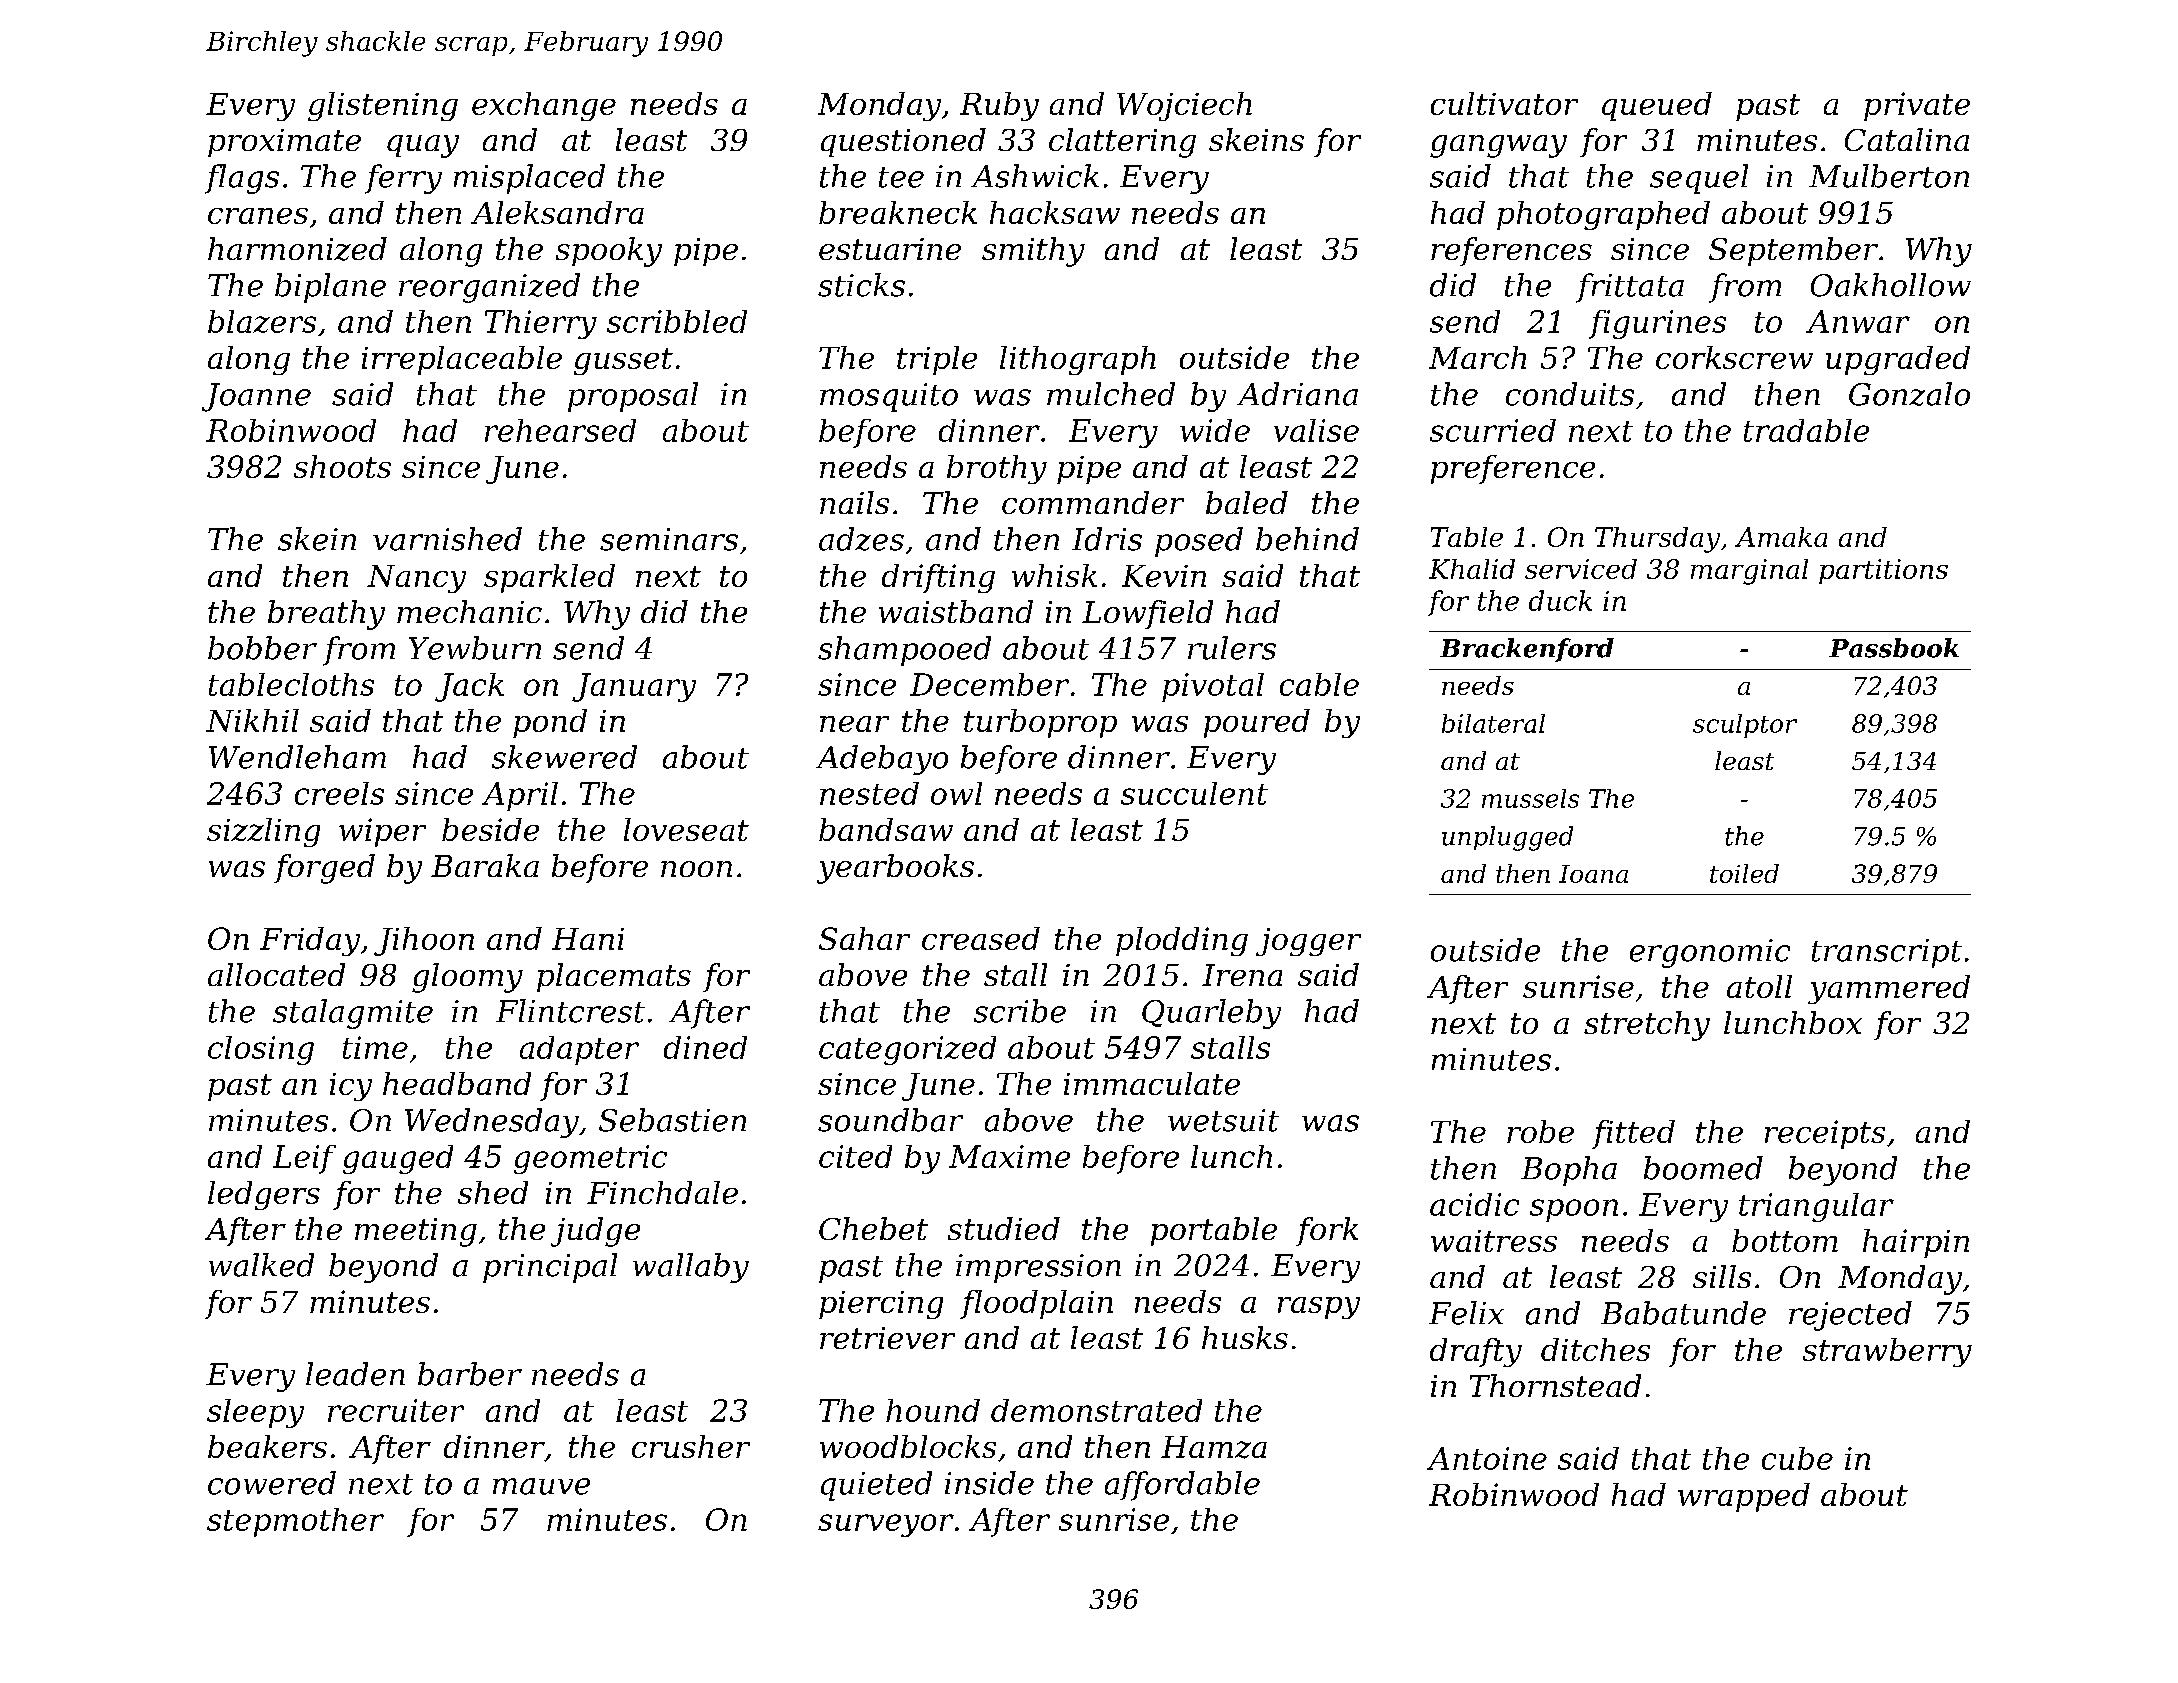 Image resolution: width=2178 pixels, height=1683 pixels. What do you see at coordinates (901, 177) in the image?
I see `tee` at bounding box center [901, 177].
